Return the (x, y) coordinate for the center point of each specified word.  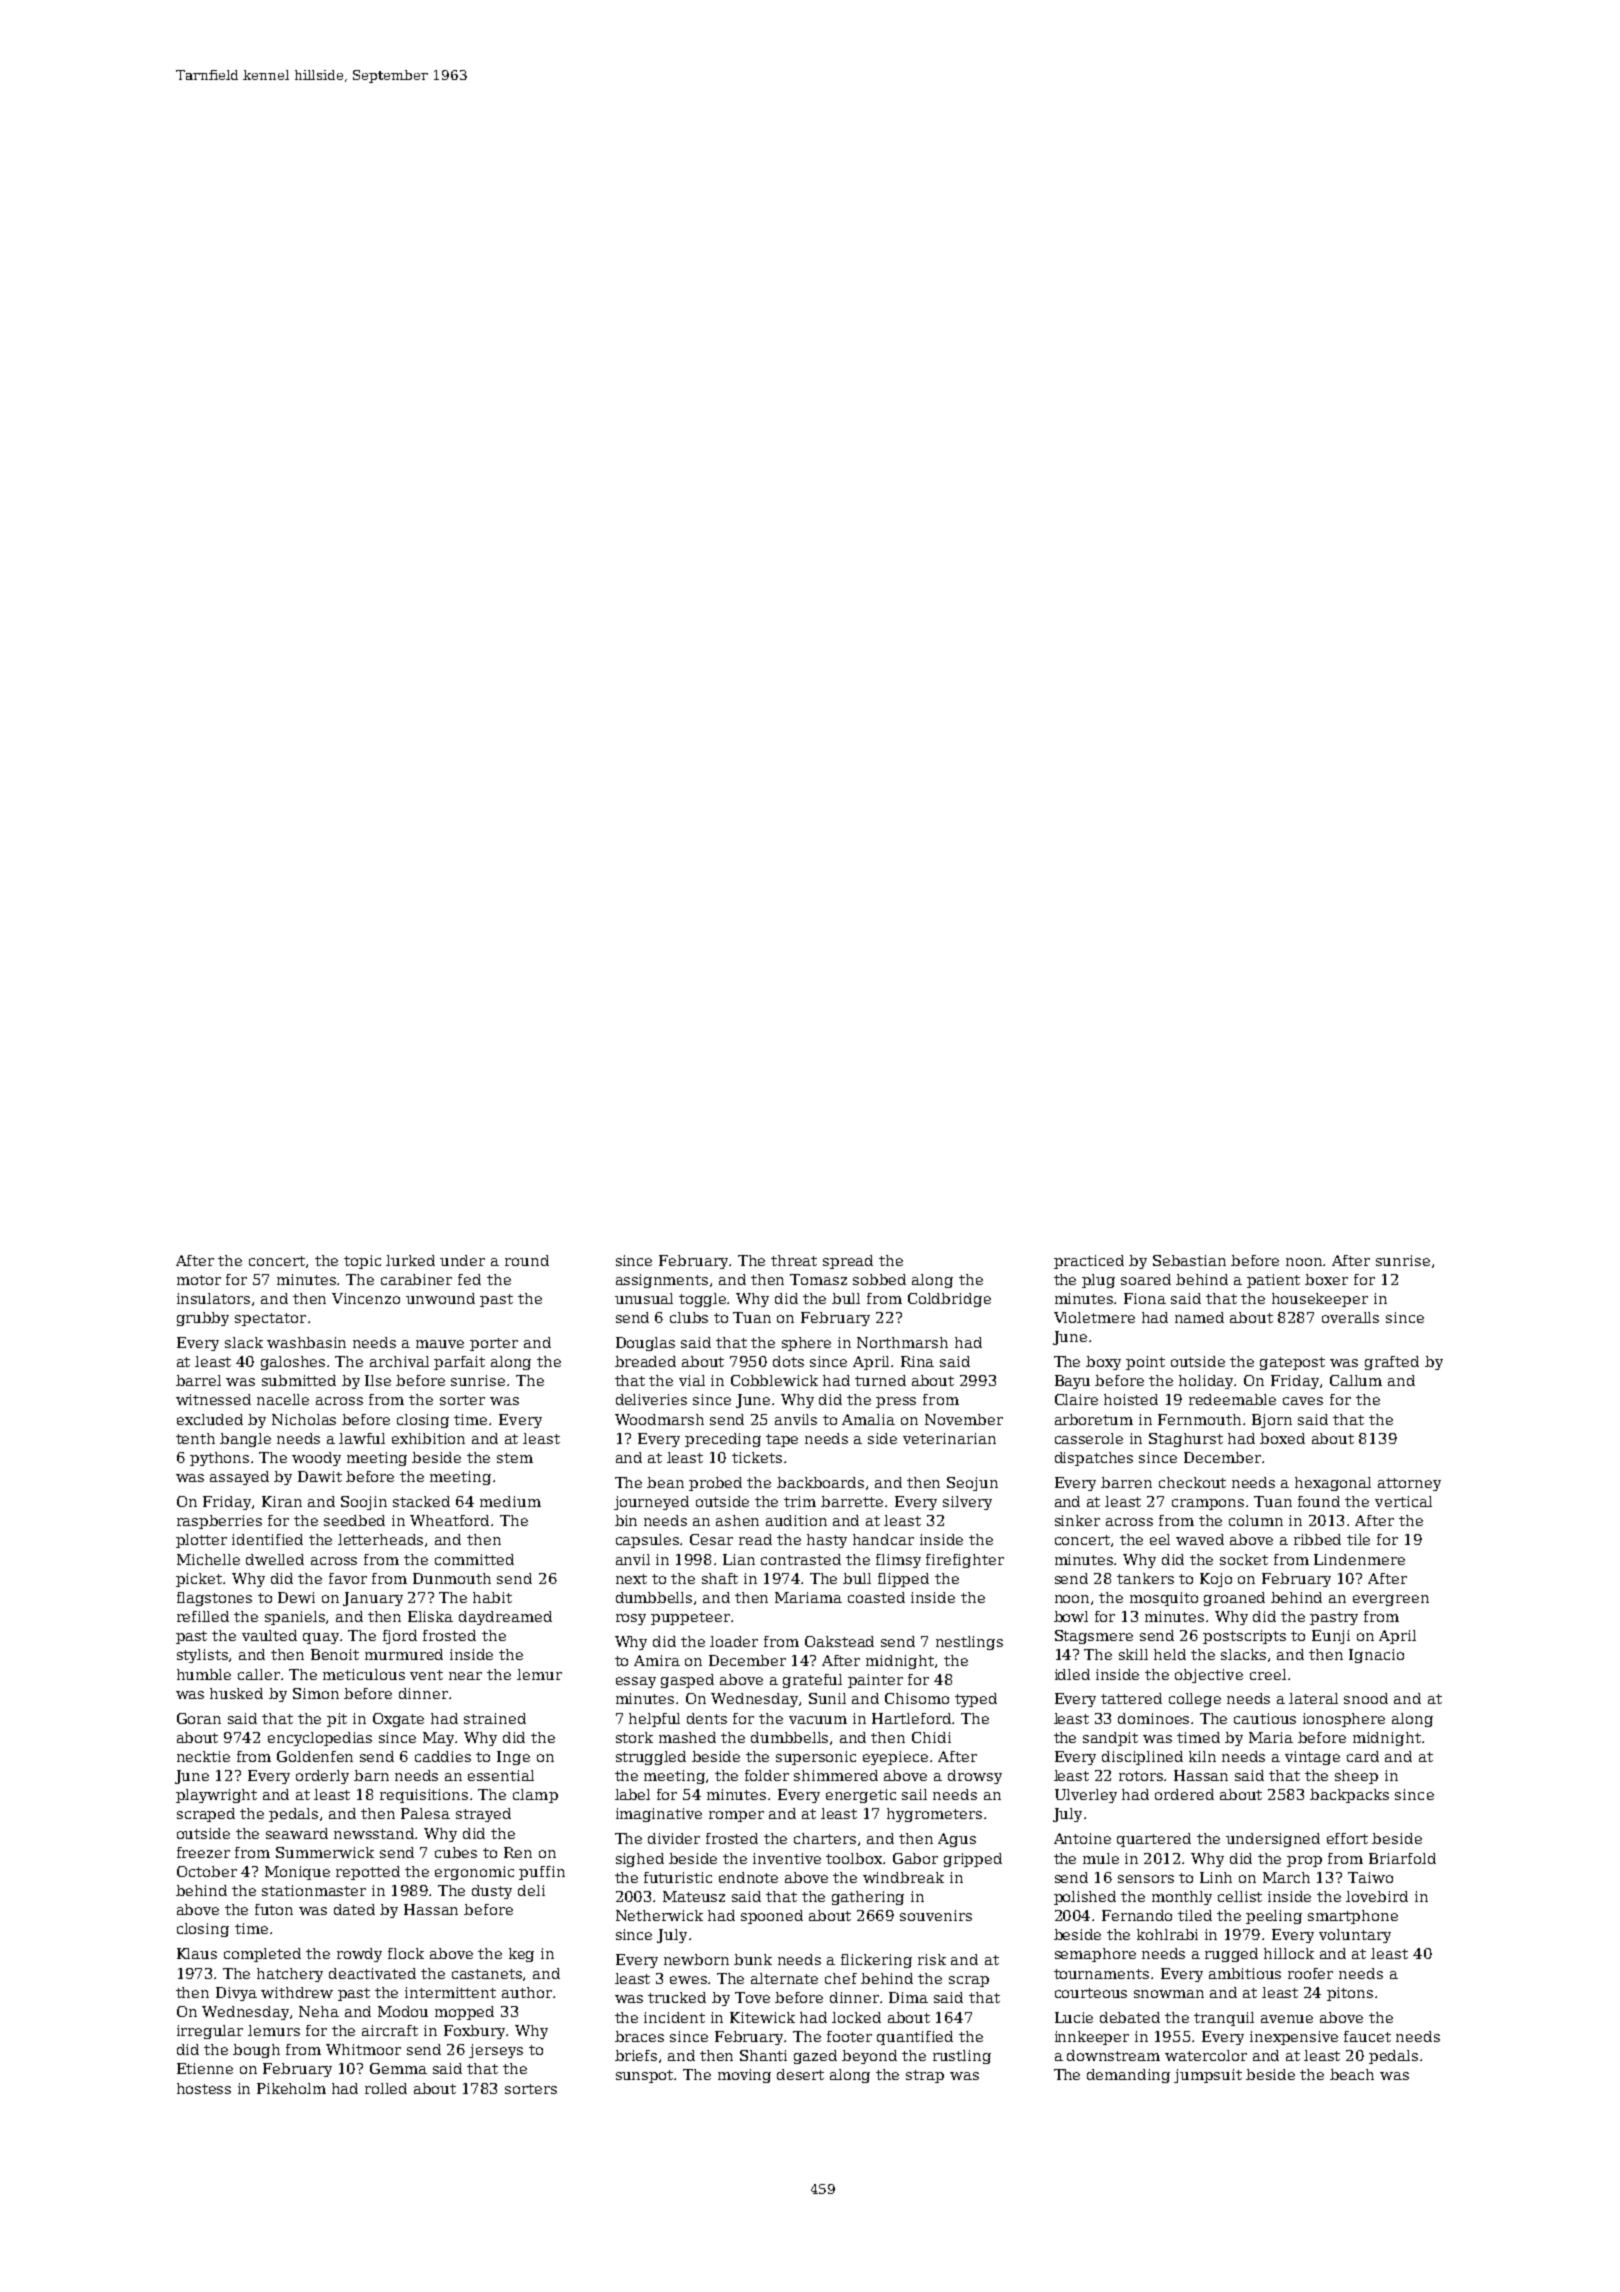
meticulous (364, 1674)
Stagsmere (1094, 1637)
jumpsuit (1208, 2076)
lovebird (1377, 1896)
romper (736, 1816)
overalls (1350, 1317)
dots (788, 1361)
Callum (1356, 1380)
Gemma (398, 2068)
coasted (876, 1597)
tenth (195, 1438)
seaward (297, 1833)
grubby (203, 1319)
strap (925, 2076)
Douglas (645, 1344)
